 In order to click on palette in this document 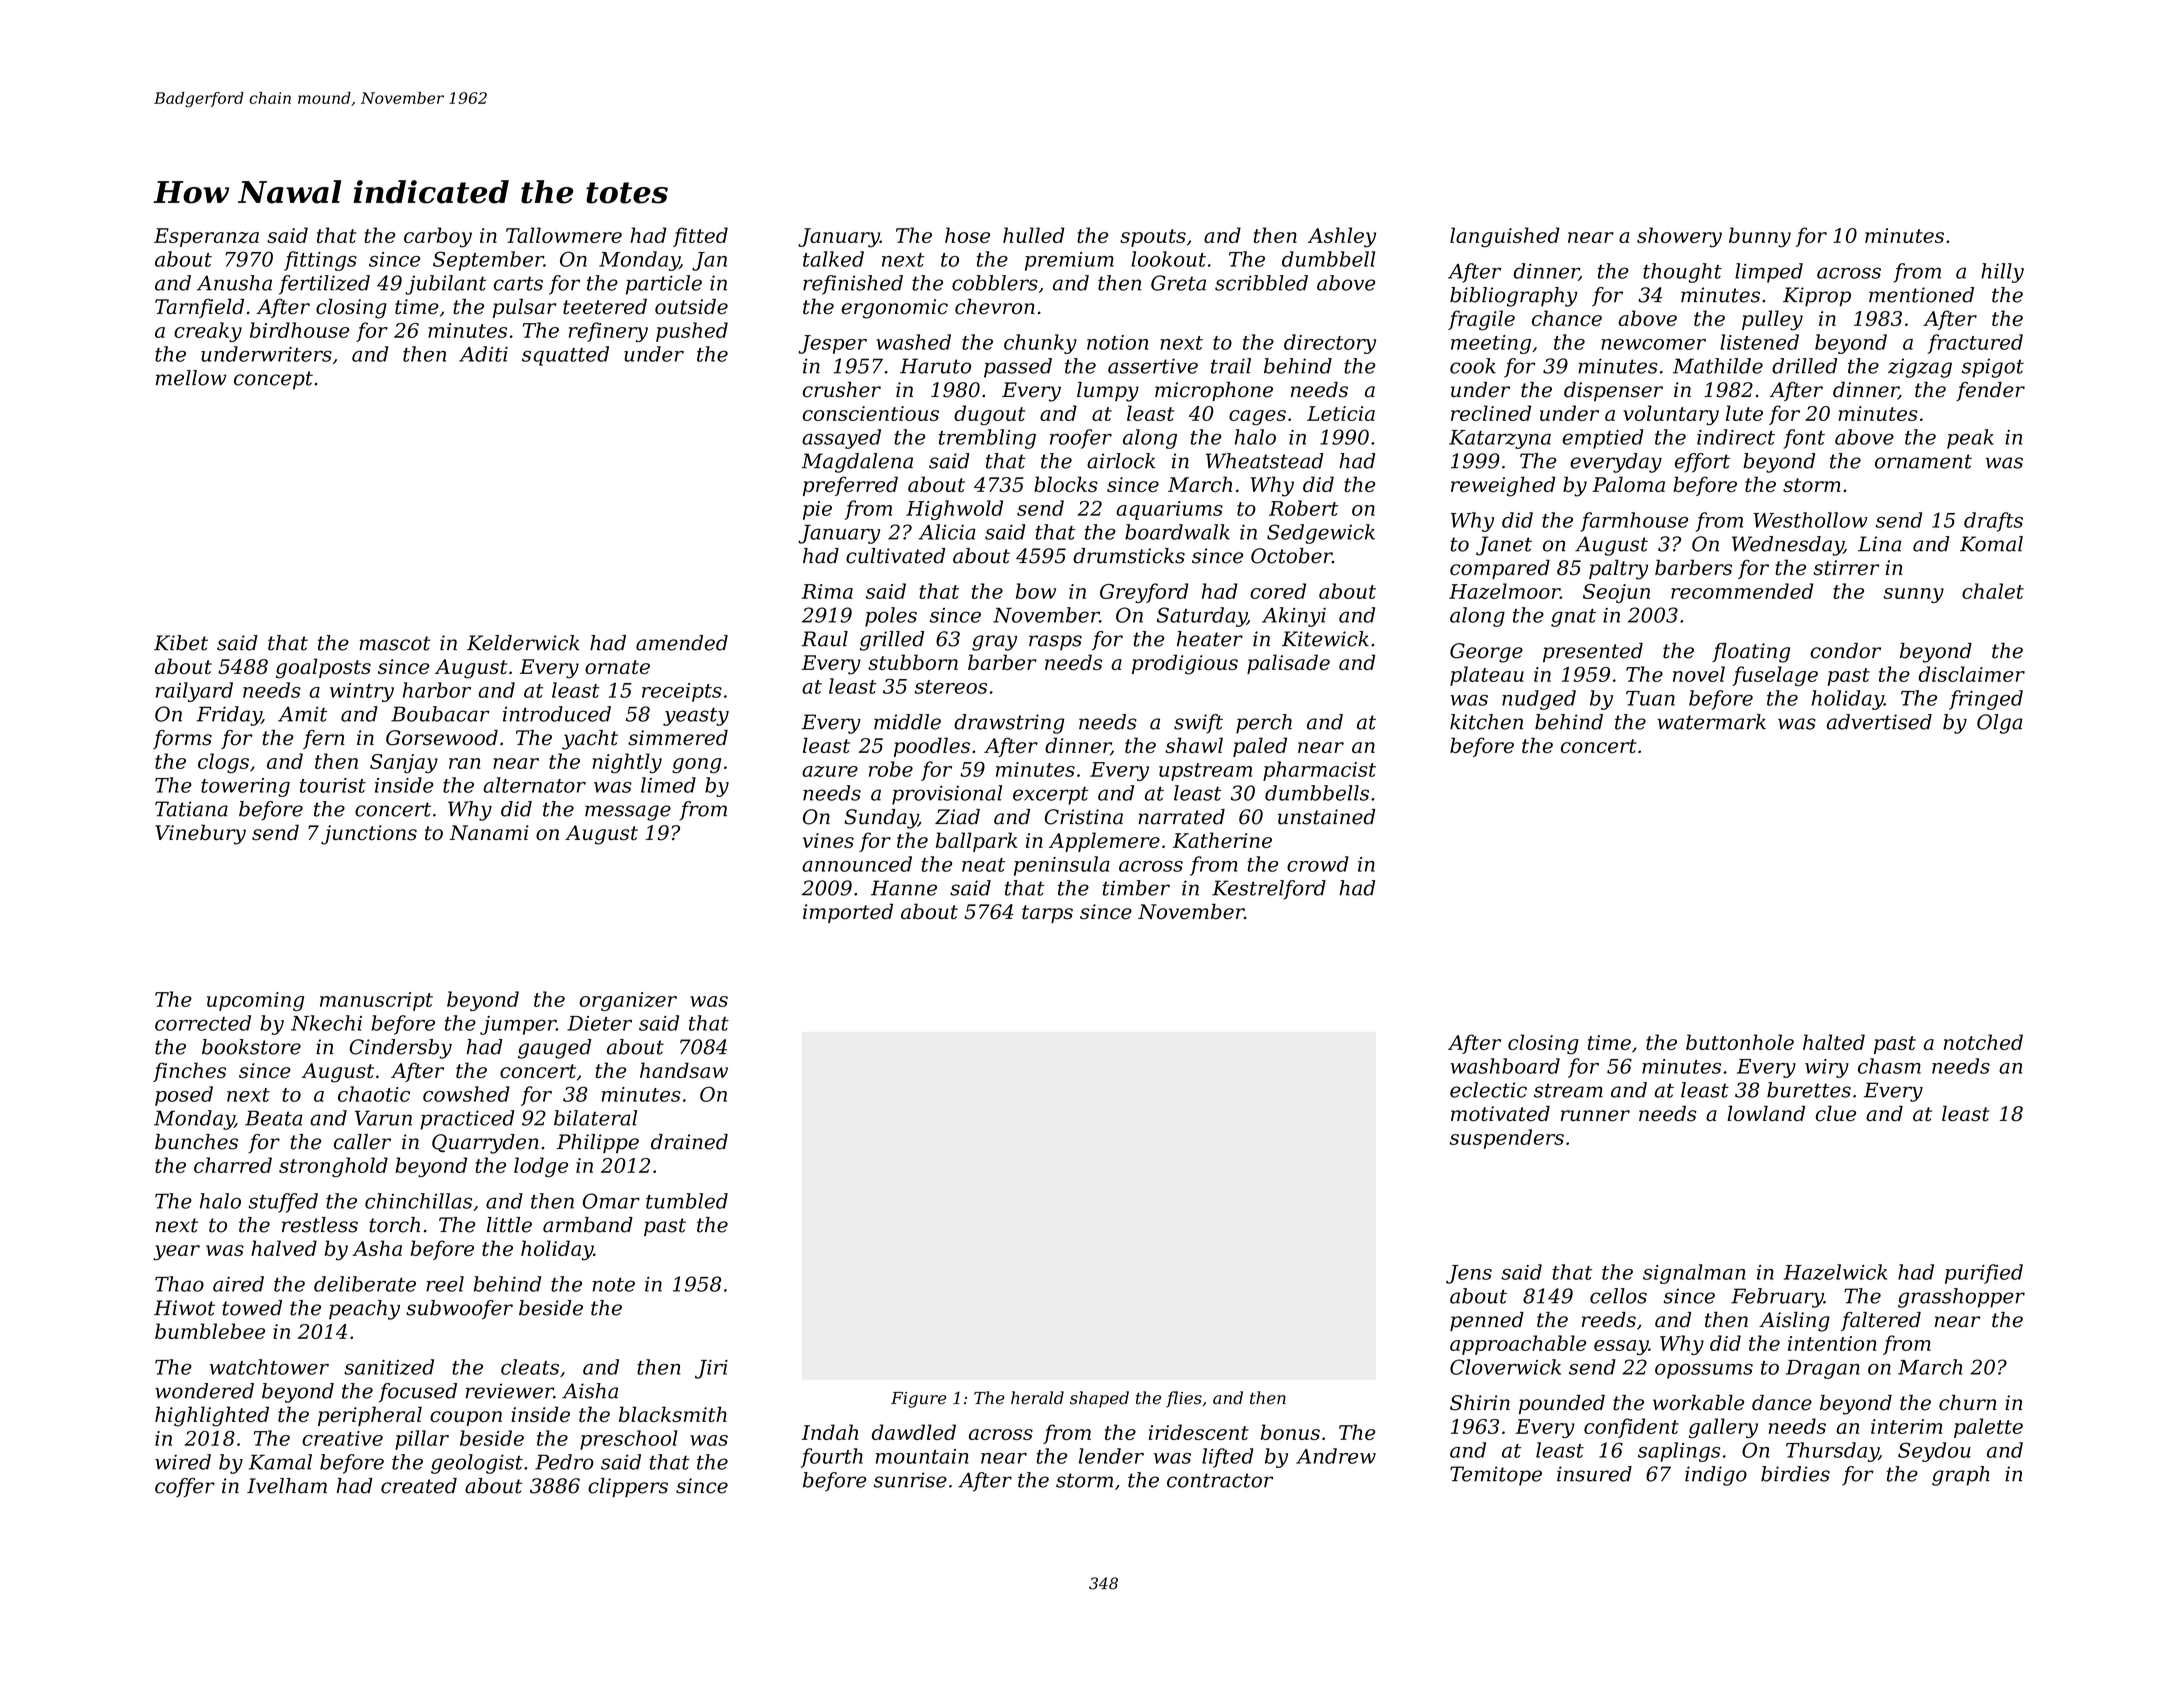, I will do `click(1988, 1428)`.
